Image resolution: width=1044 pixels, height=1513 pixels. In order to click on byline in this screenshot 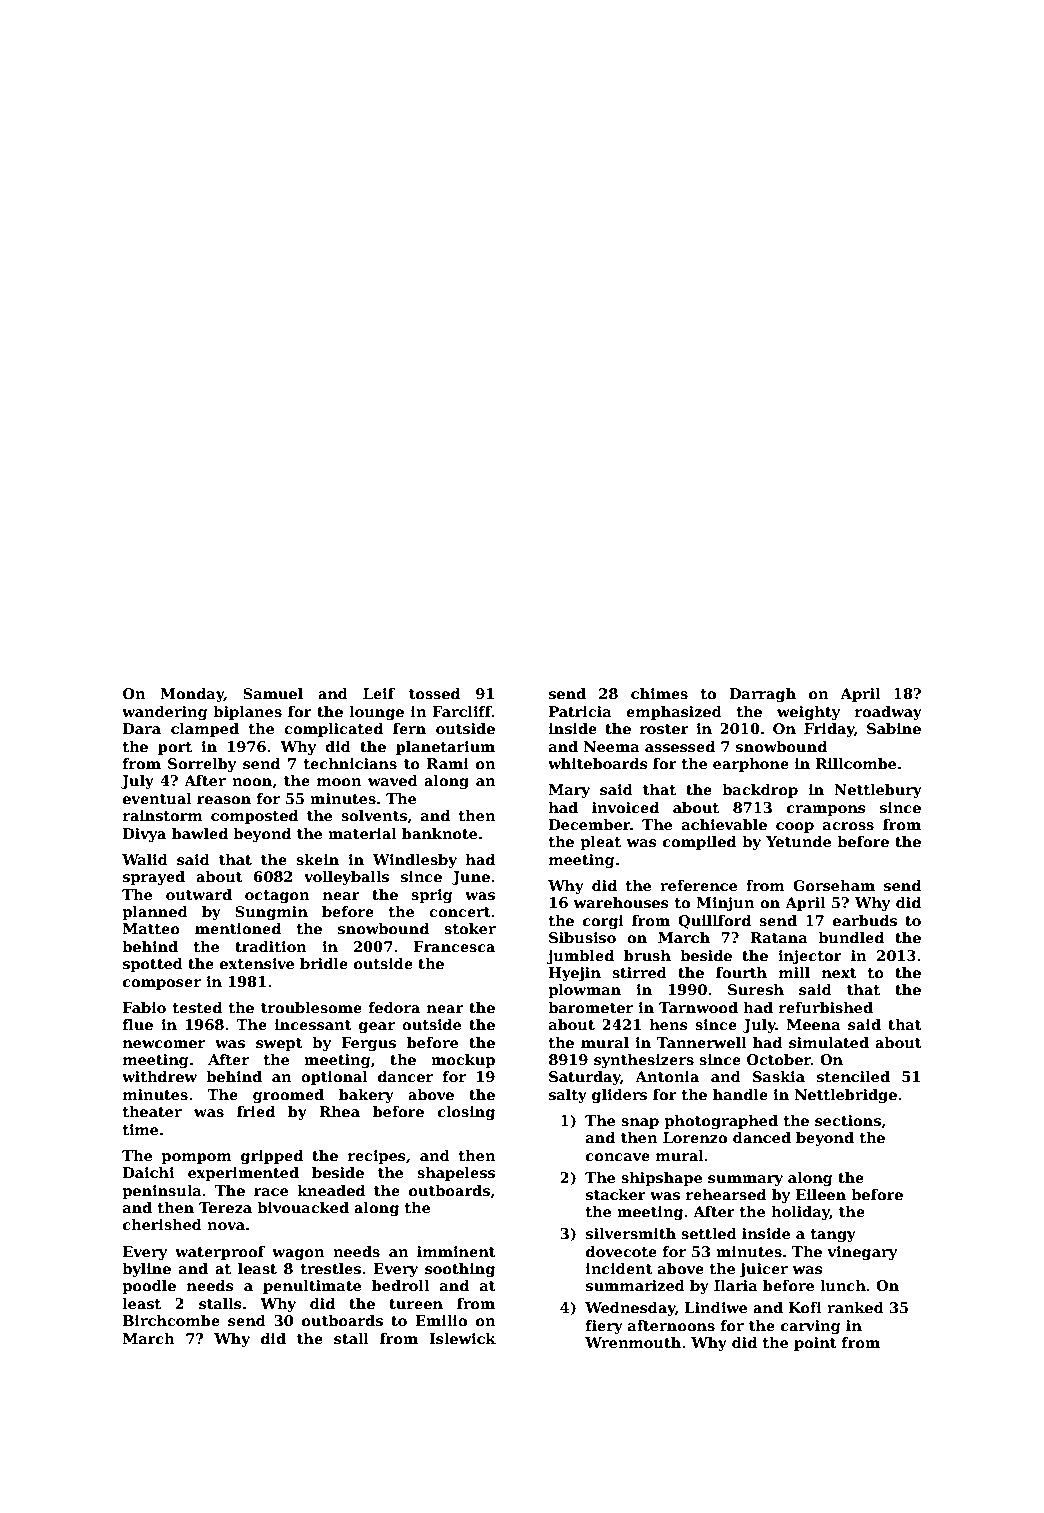, I will do `click(146, 1270)`.
